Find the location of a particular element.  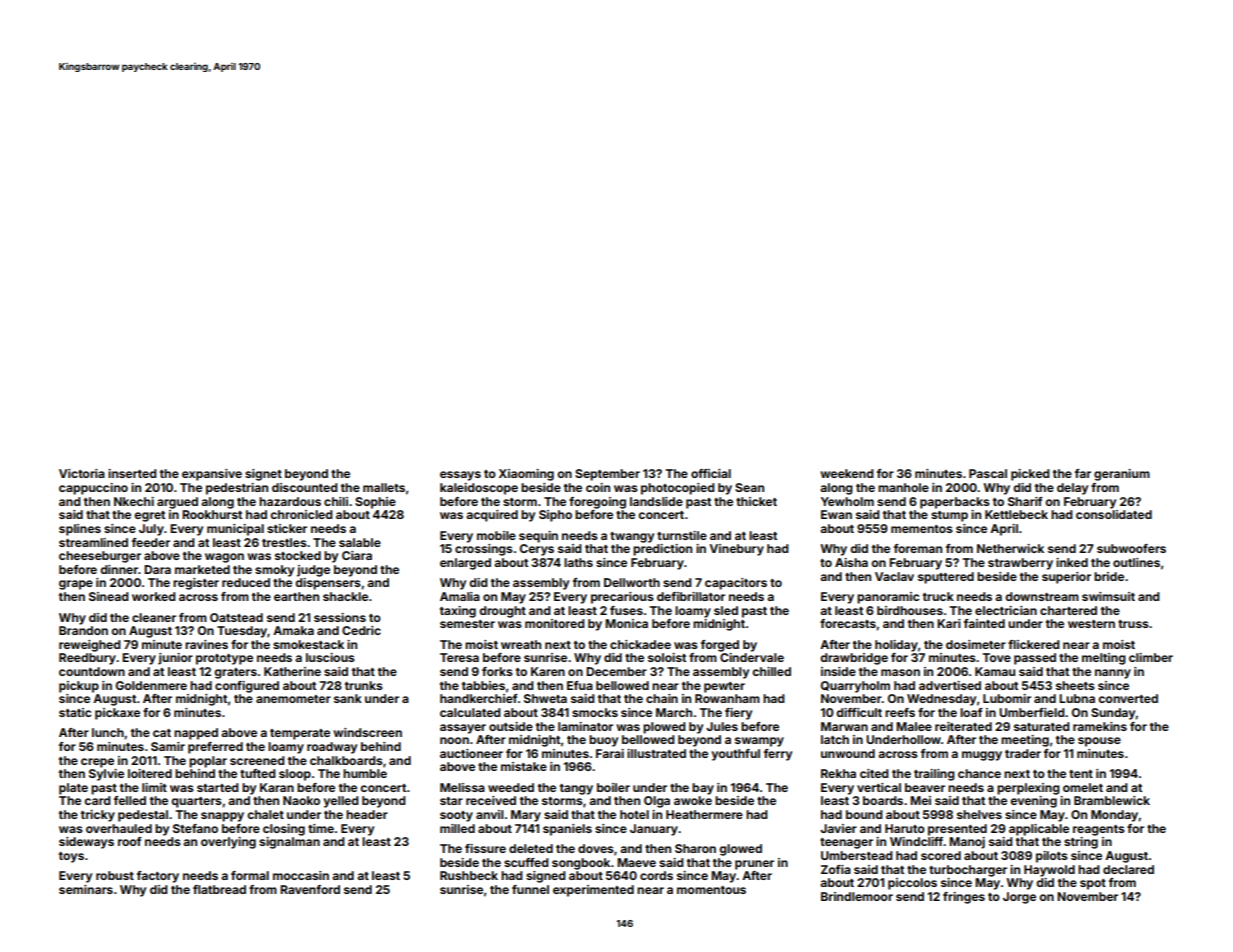

swimsuit is located at coordinates (1108, 596).
